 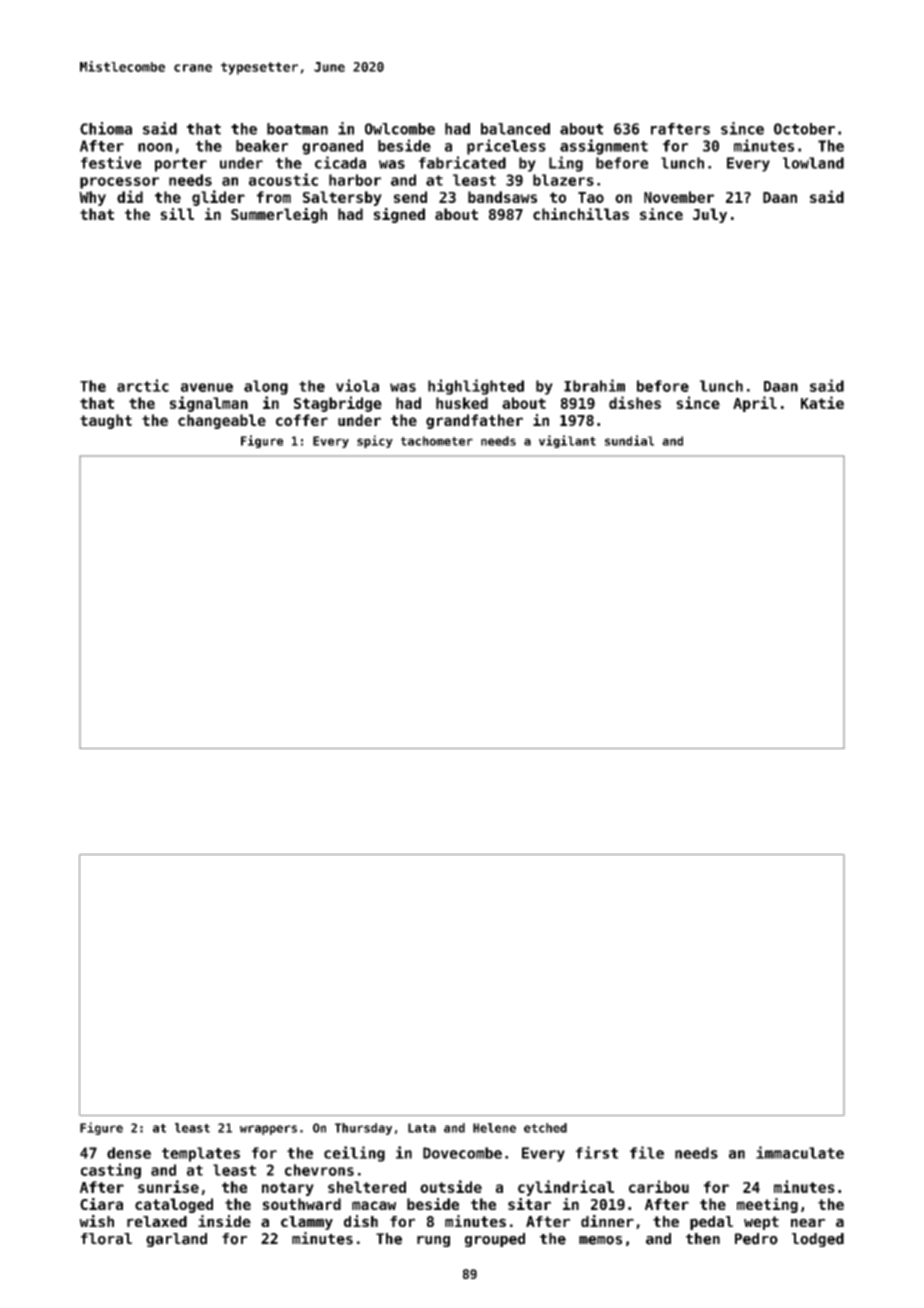 I want to click on wrappers, so click(x=268, y=1130).
